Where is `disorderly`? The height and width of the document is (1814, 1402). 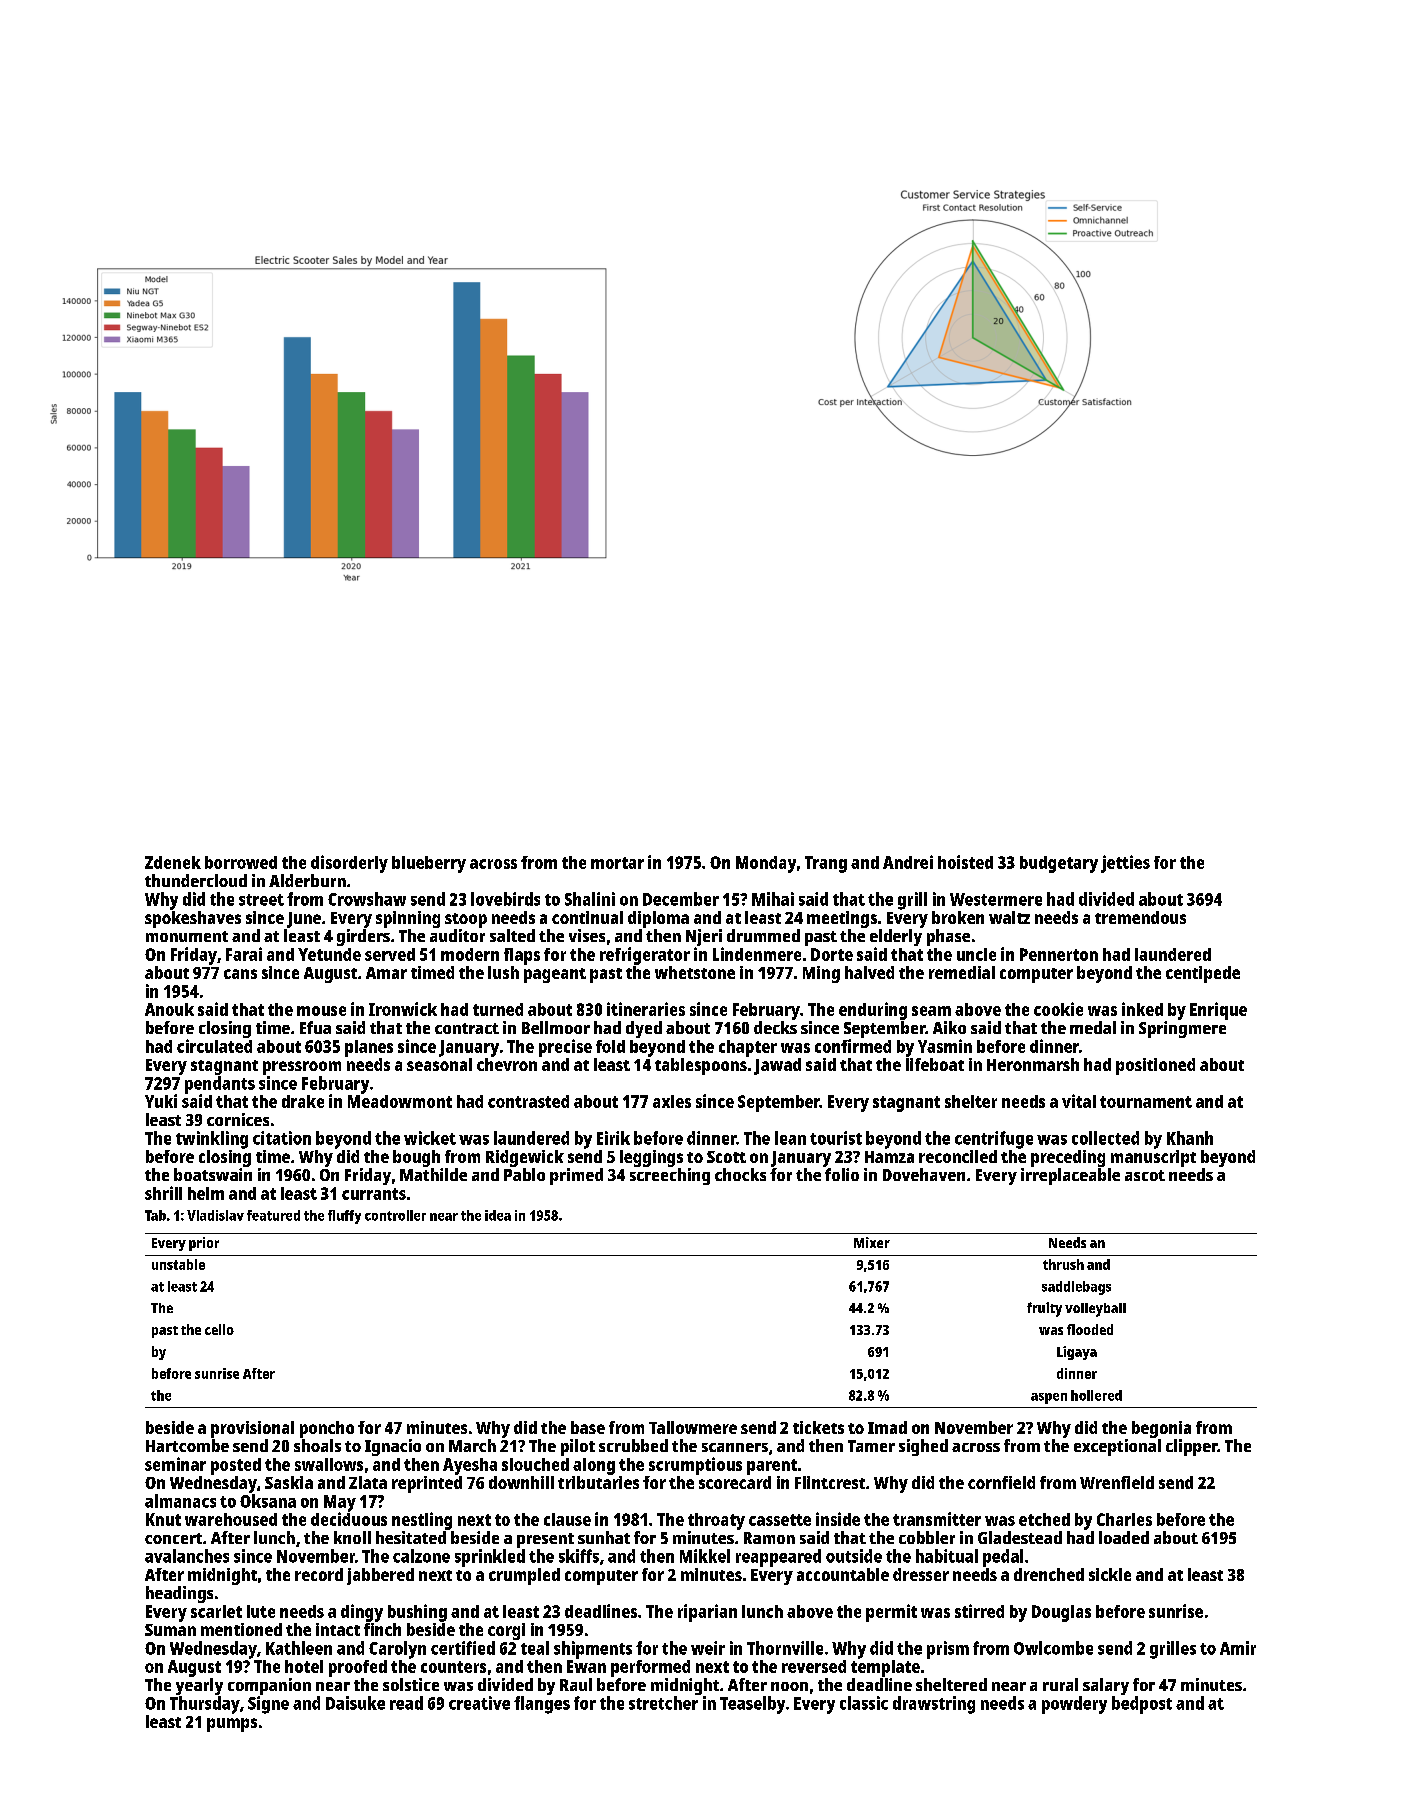 disorderly is located at coordinates (349, 864).
